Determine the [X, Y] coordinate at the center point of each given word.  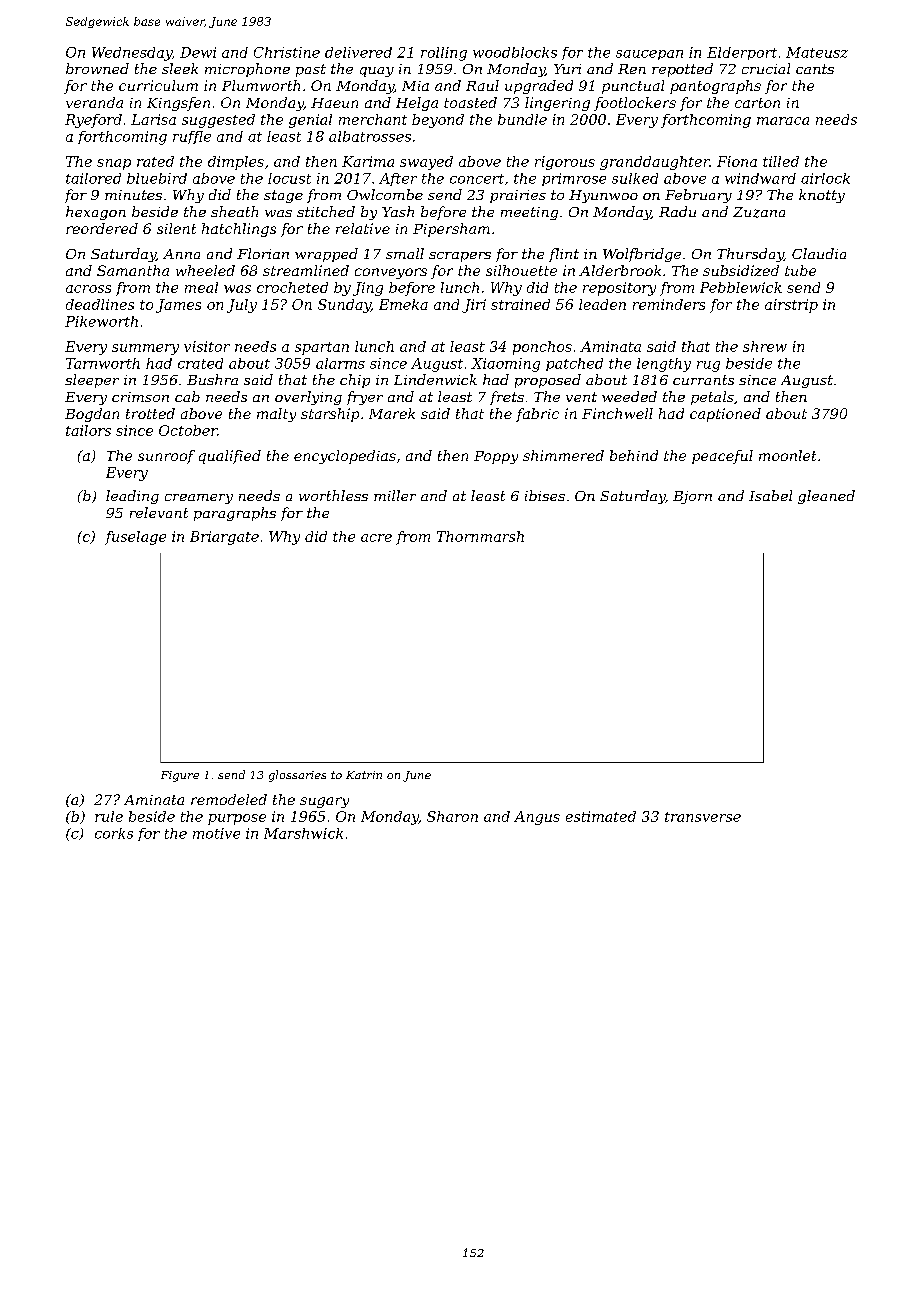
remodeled [229, 799]
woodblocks [515, 52]
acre [376, 538]
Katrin [364, 775]
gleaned [826, 497]
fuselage [135, 538]
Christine [287, 52]
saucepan [649, 55]
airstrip [791, 306]
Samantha [133, 270]
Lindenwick [435, 379]
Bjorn [692, 497]
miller [395, 495]
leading [132, 497]
